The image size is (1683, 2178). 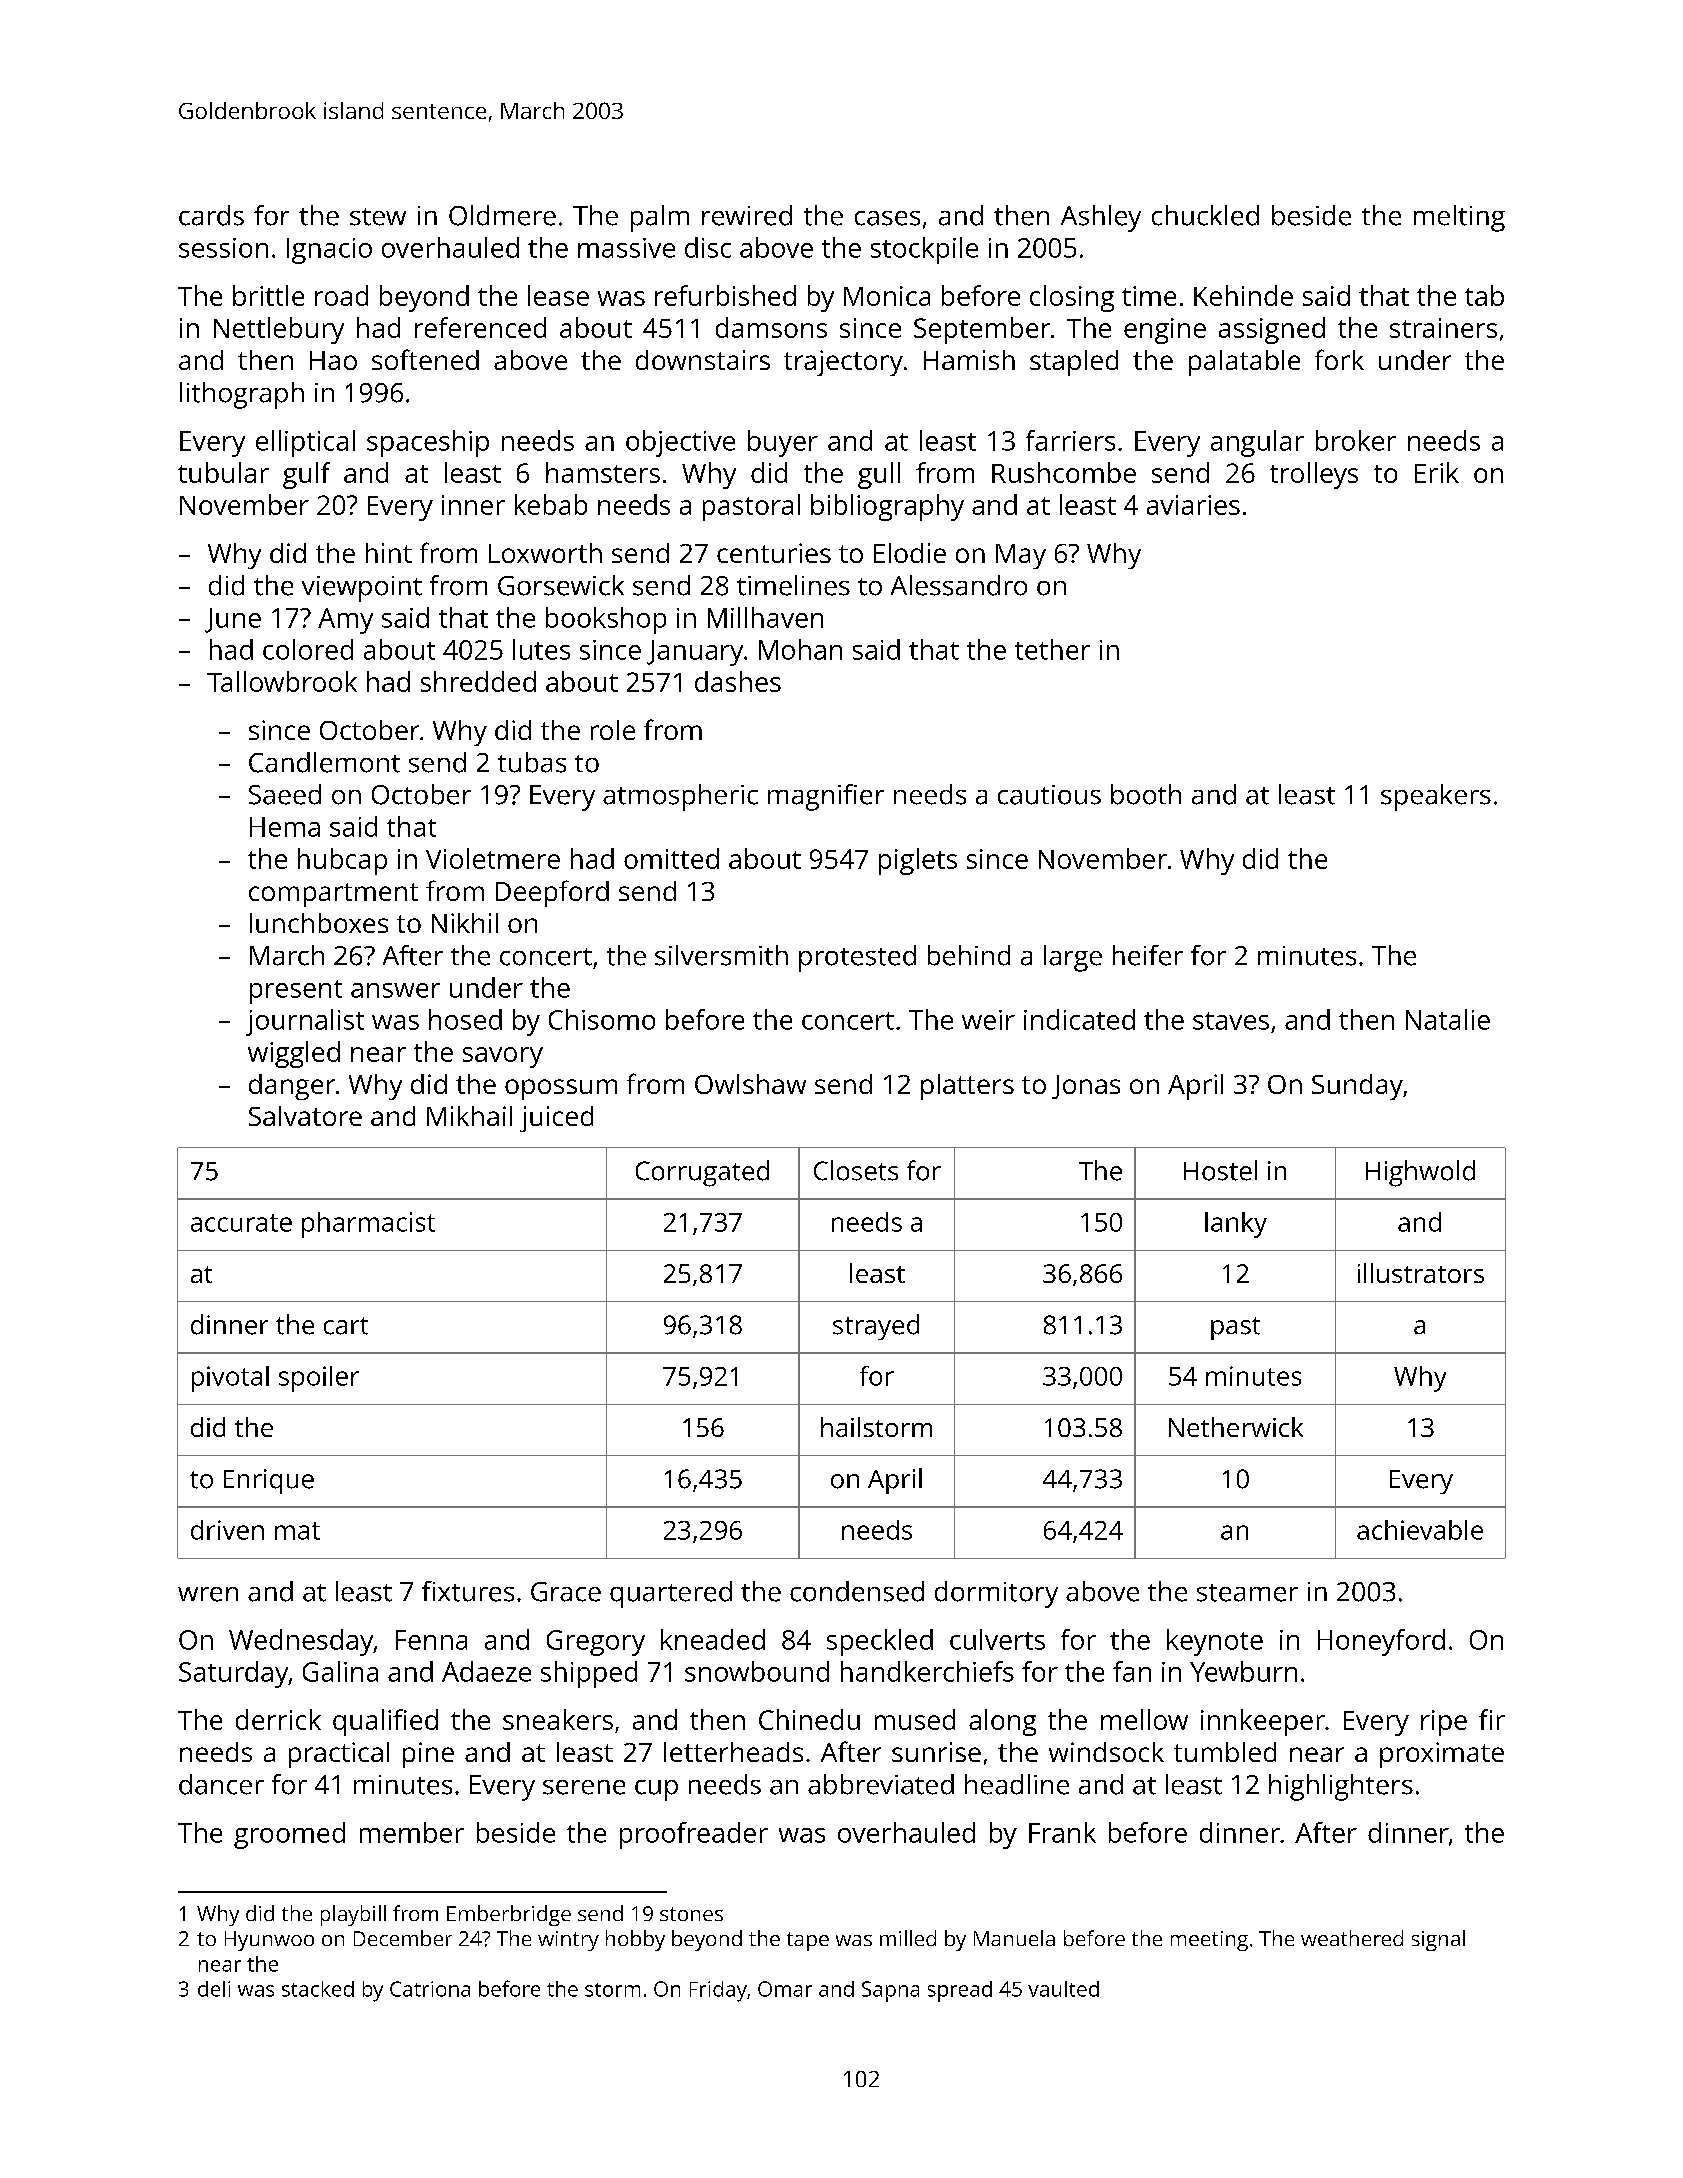 What do you see at coordinates (725, 295) in the page?
I see `refurbished` at bounding box center [725, 295].
